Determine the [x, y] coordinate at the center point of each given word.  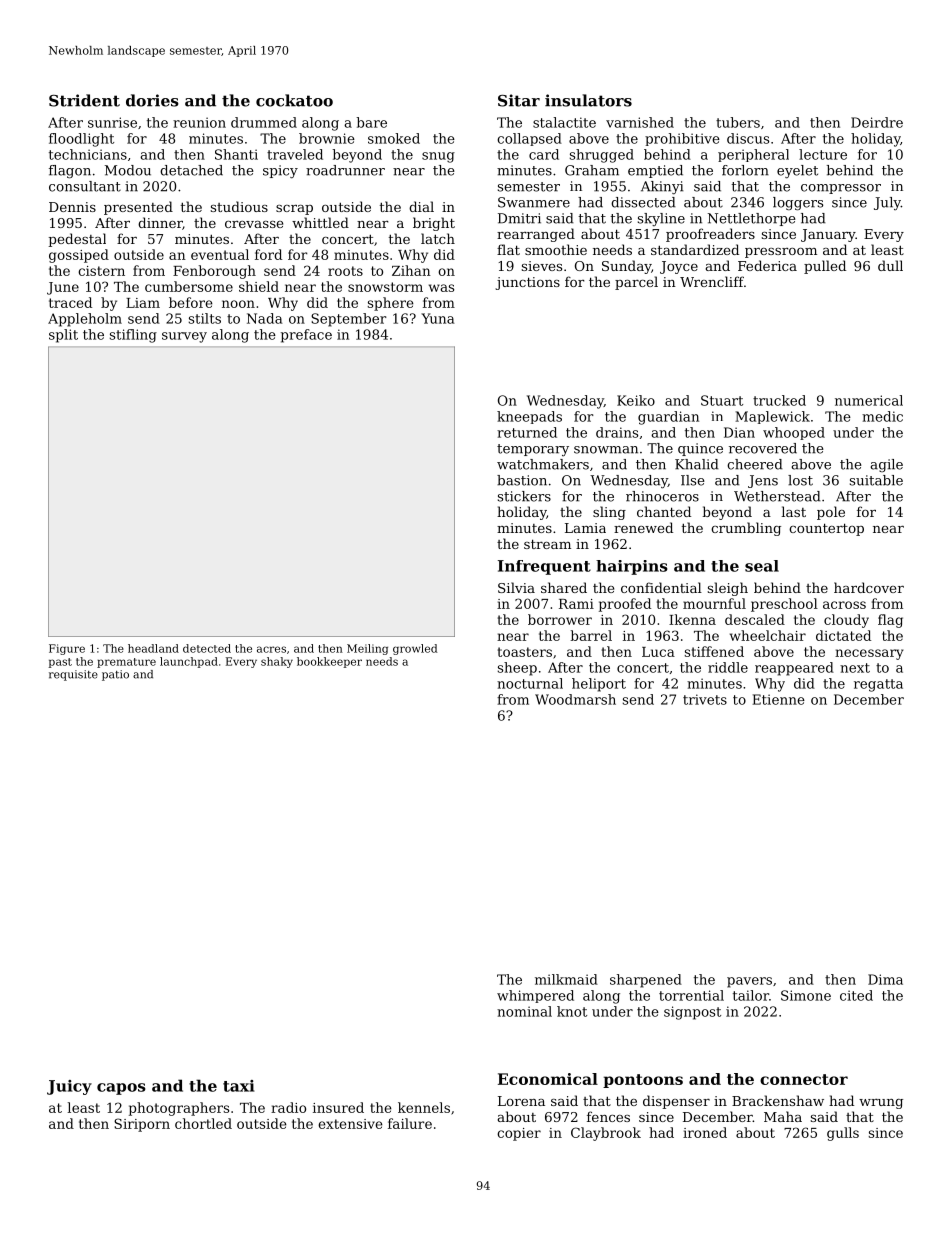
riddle [728, 667]
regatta [878, 685]
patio [115, 675]
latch [438, 238]
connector [804, 1079]
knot [572, 1011]
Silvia [516, 587]
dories [152, 100]
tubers [738, 122]
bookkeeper [329, 662]
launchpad [189, 662]
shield [259, 286]
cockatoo [294, 100]
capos [121, 1089]
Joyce [679, 267]
